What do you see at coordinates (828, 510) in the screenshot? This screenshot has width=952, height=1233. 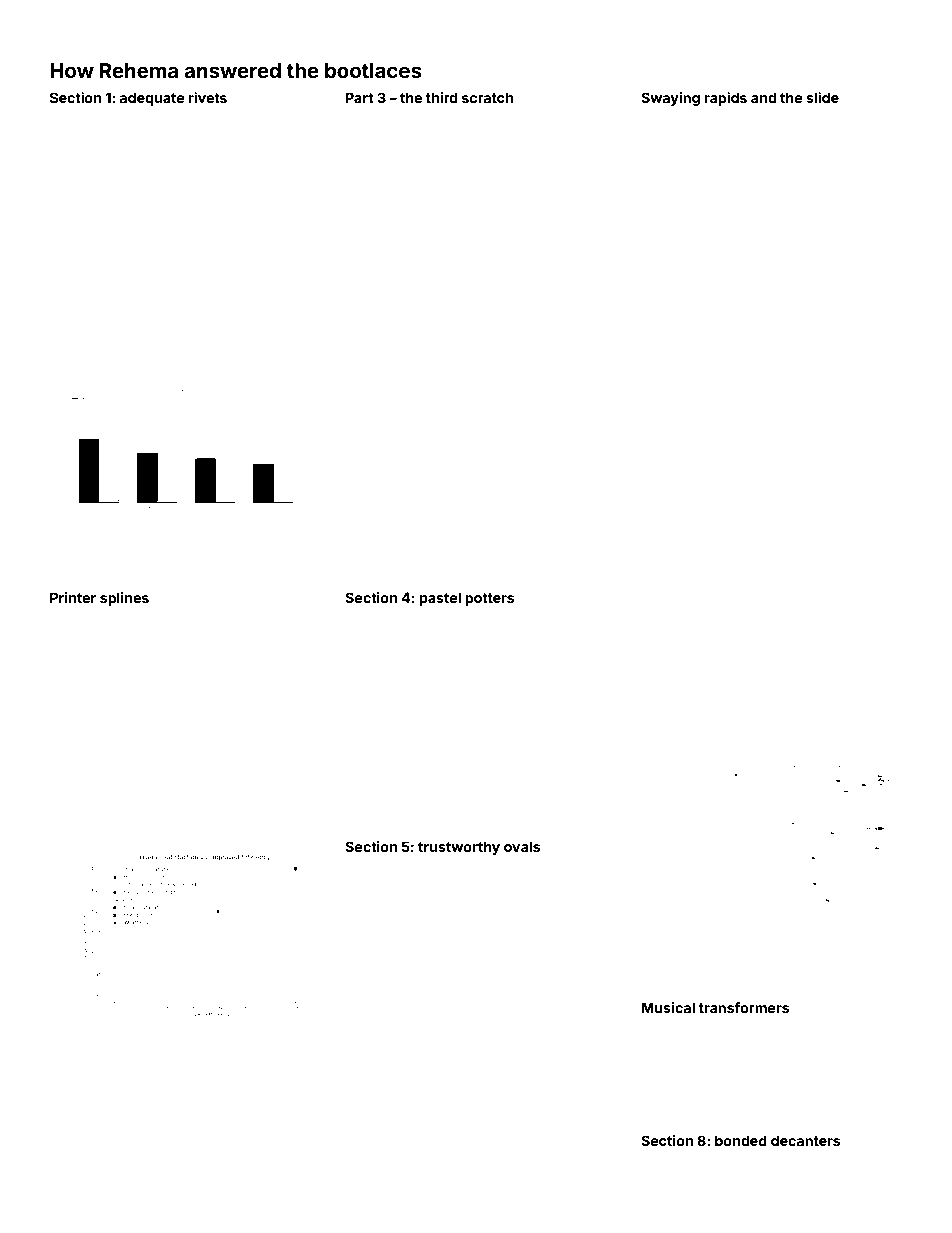 I see `vestibules` at bounding box center [828, 510].
